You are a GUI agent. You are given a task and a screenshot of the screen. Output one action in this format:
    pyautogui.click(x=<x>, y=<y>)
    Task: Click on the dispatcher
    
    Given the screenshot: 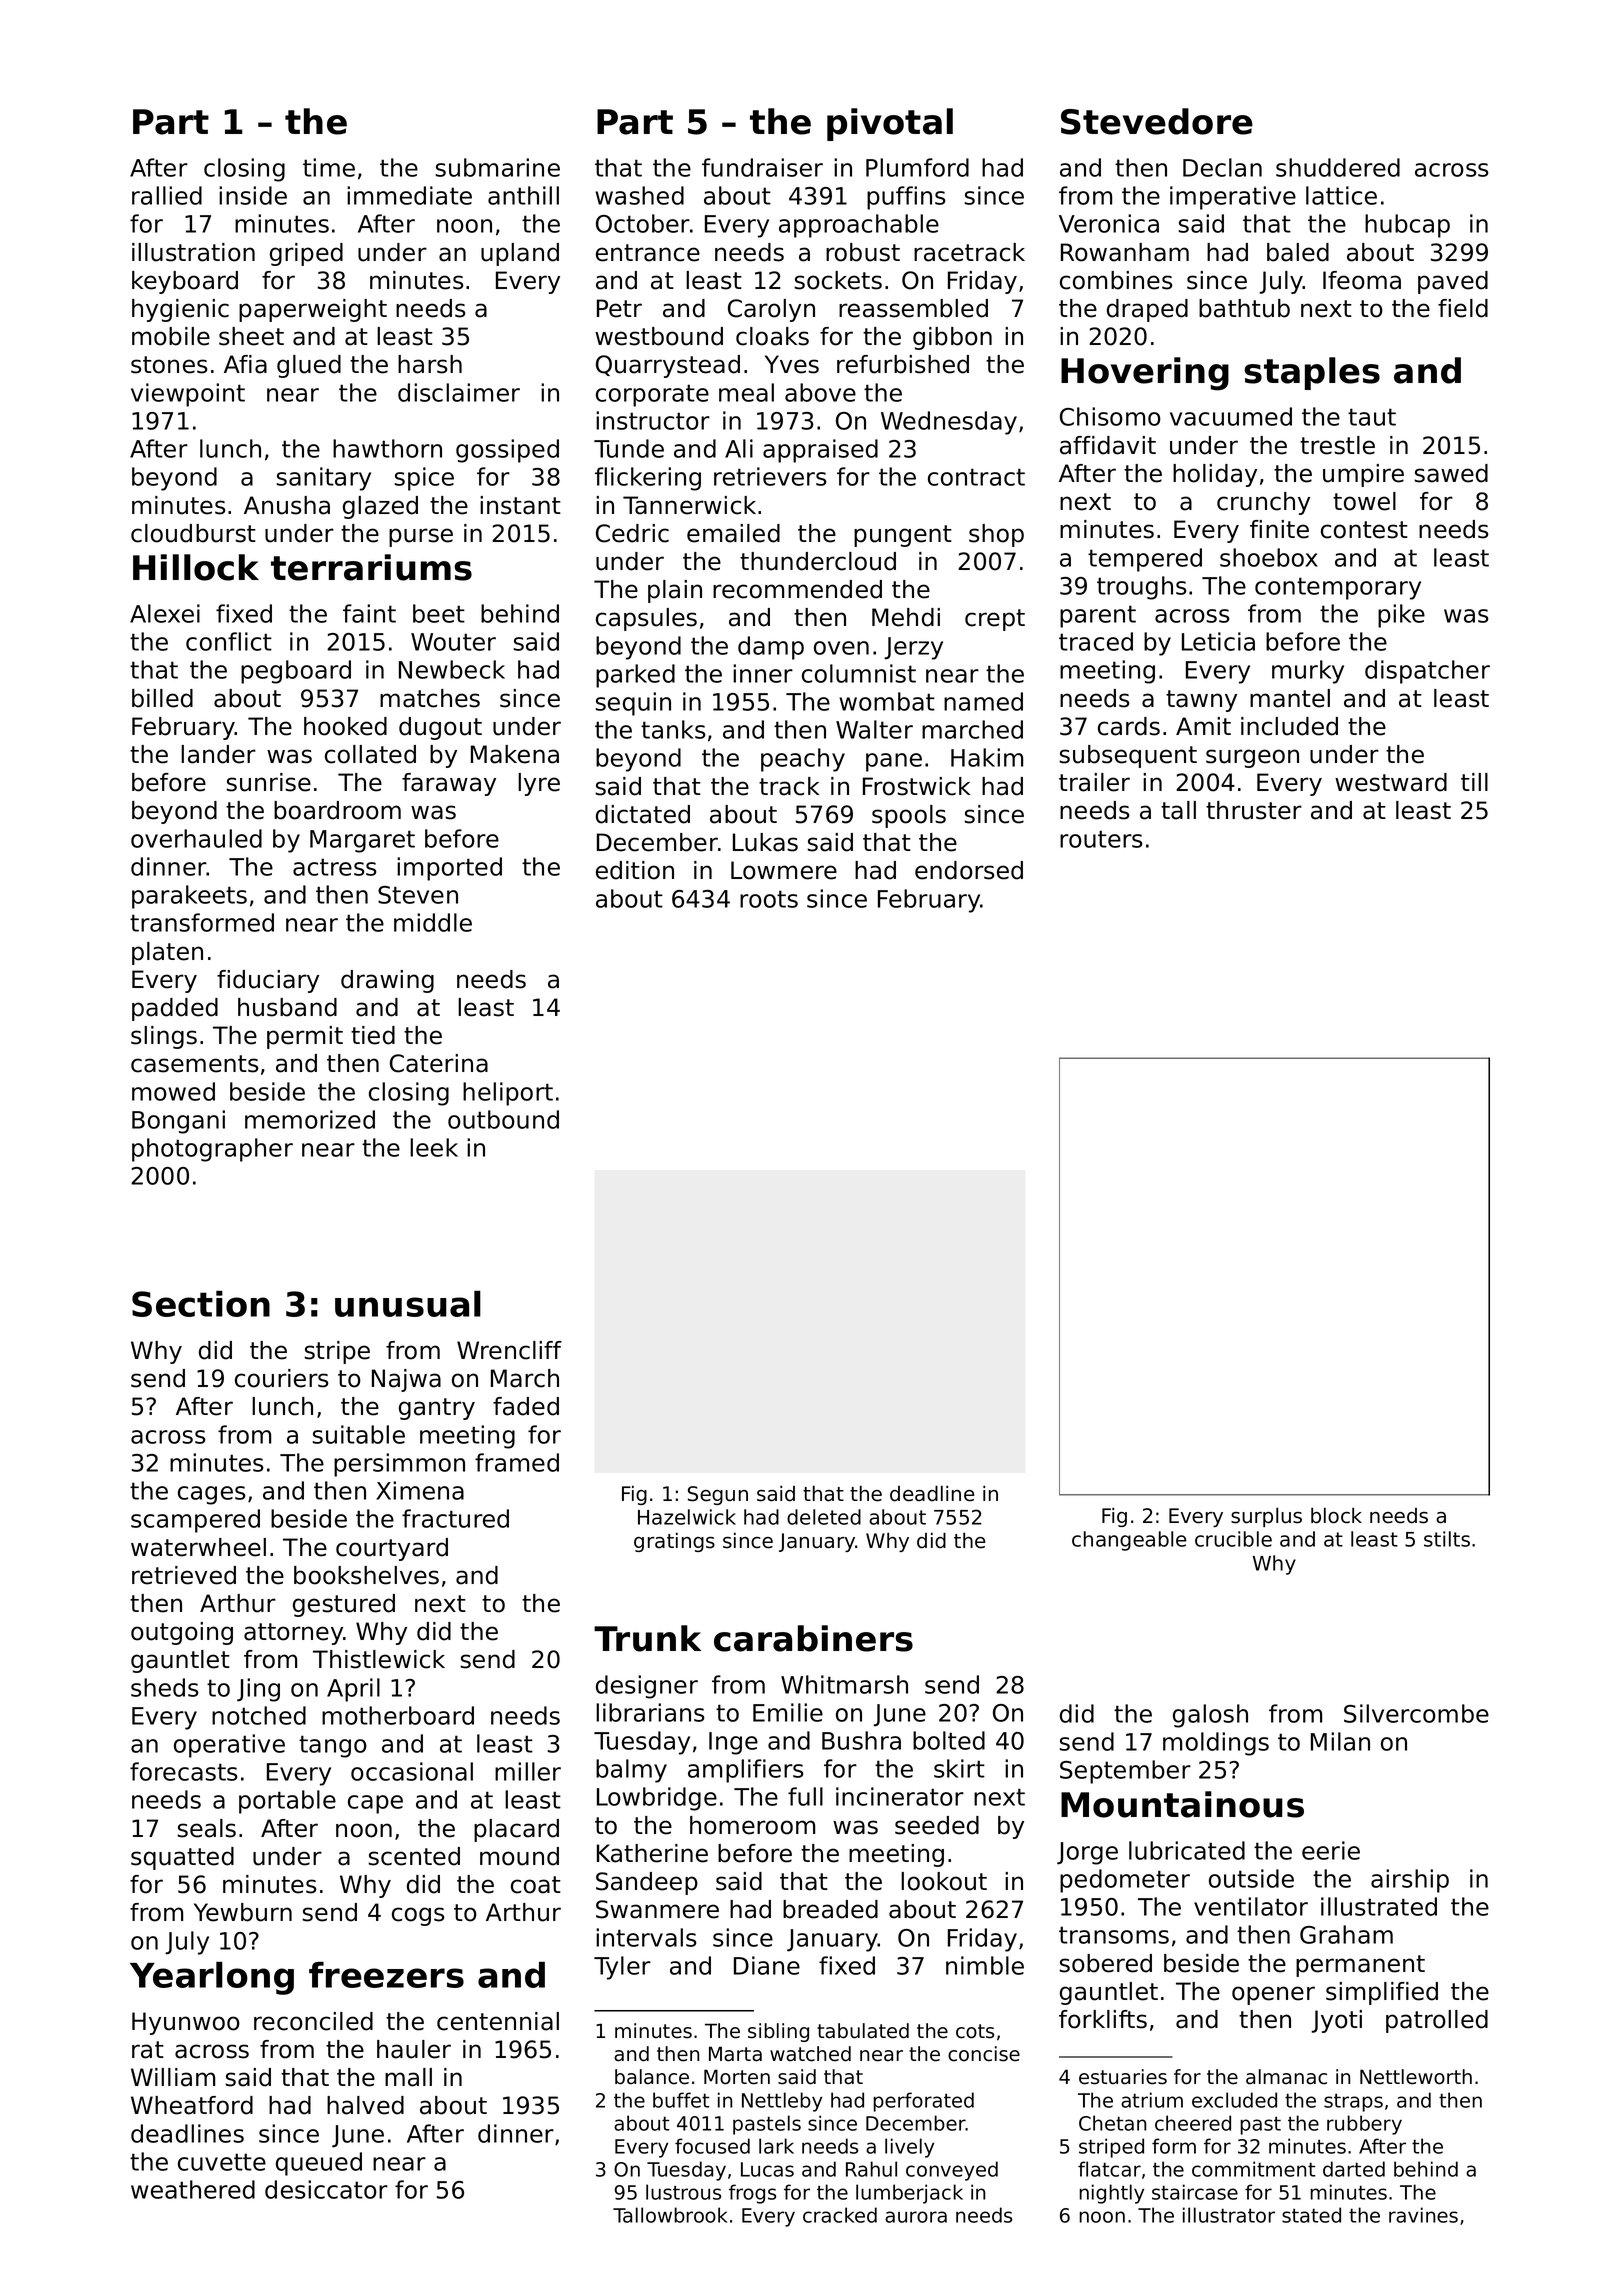 What is the action you would take?
    pyautogui.click(x=1427, y=672)
